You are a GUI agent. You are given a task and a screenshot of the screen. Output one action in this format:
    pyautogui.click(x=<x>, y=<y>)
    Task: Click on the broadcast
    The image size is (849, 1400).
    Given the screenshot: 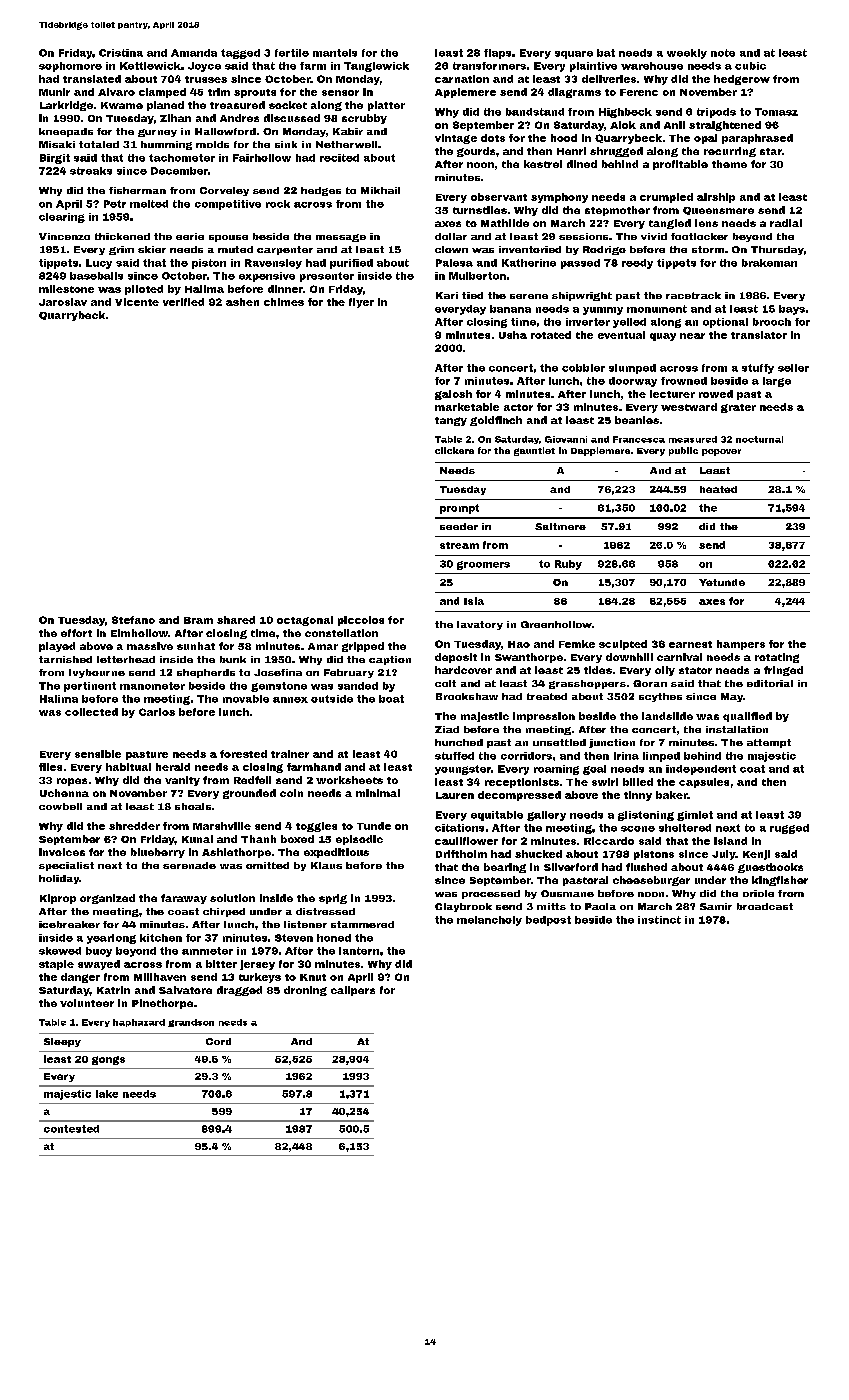 What is the action you would take?
    pyautogui.click(x=765, y=906)
